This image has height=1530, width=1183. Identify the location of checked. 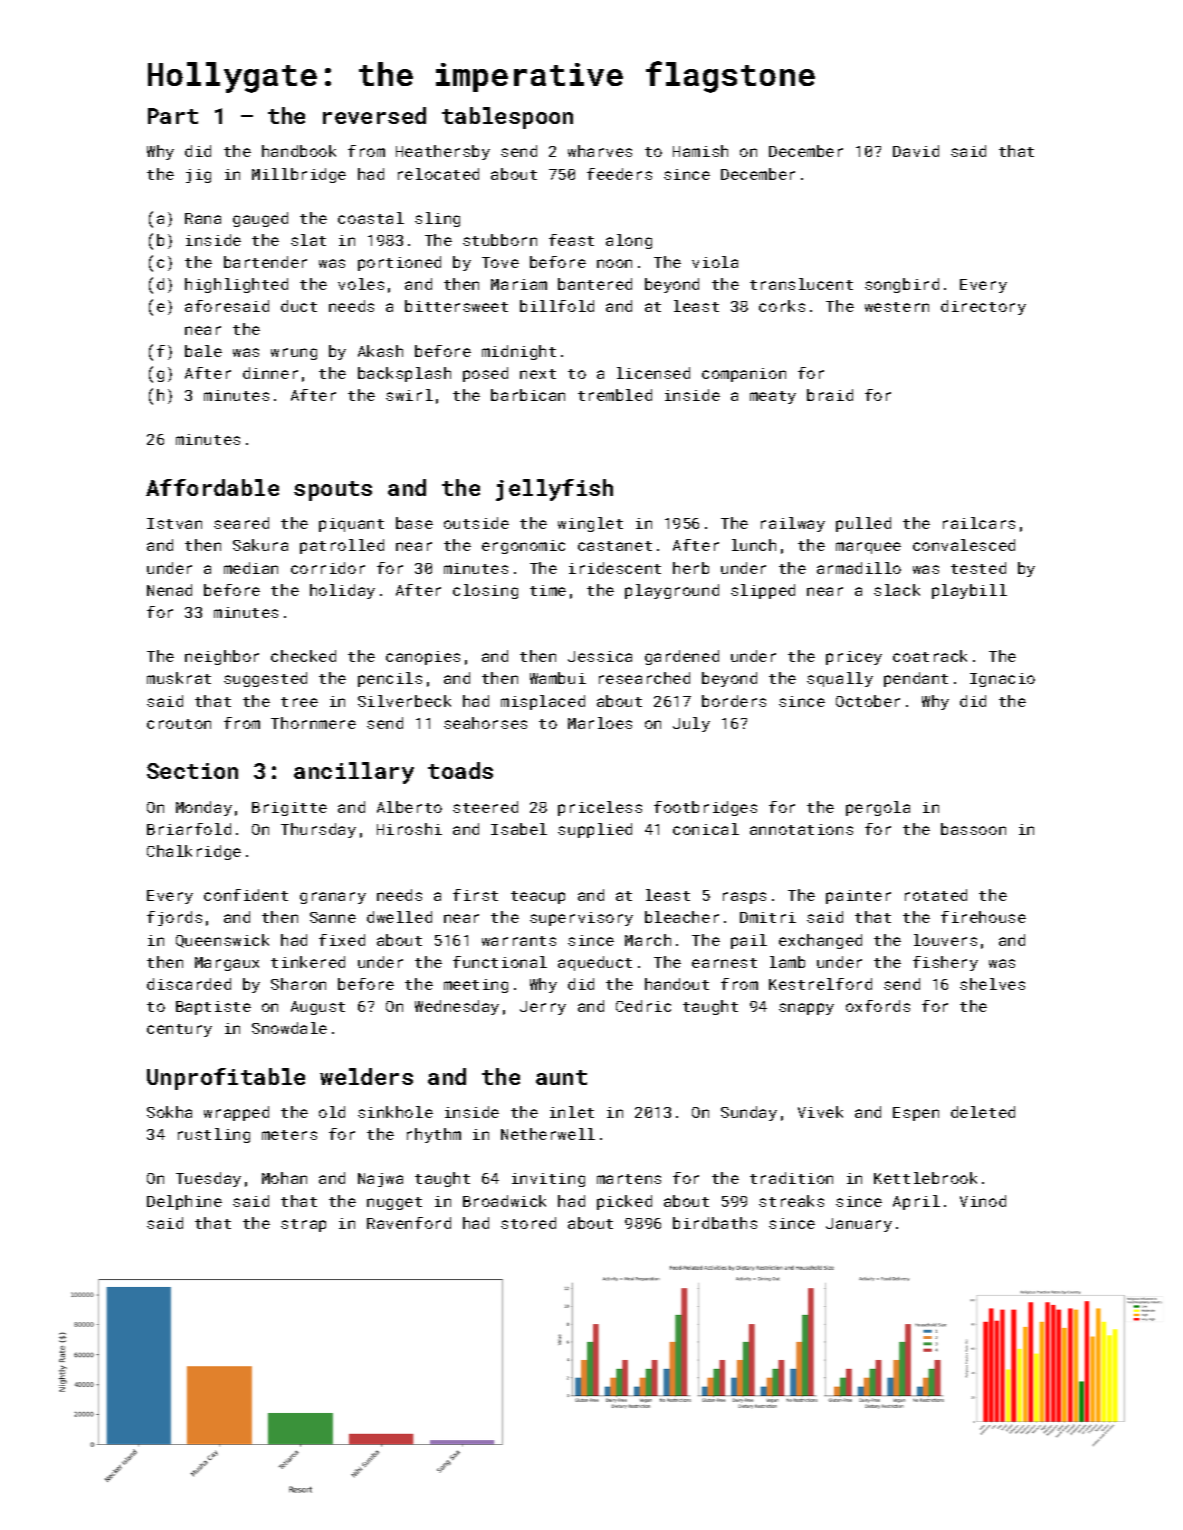
(303, 656).
